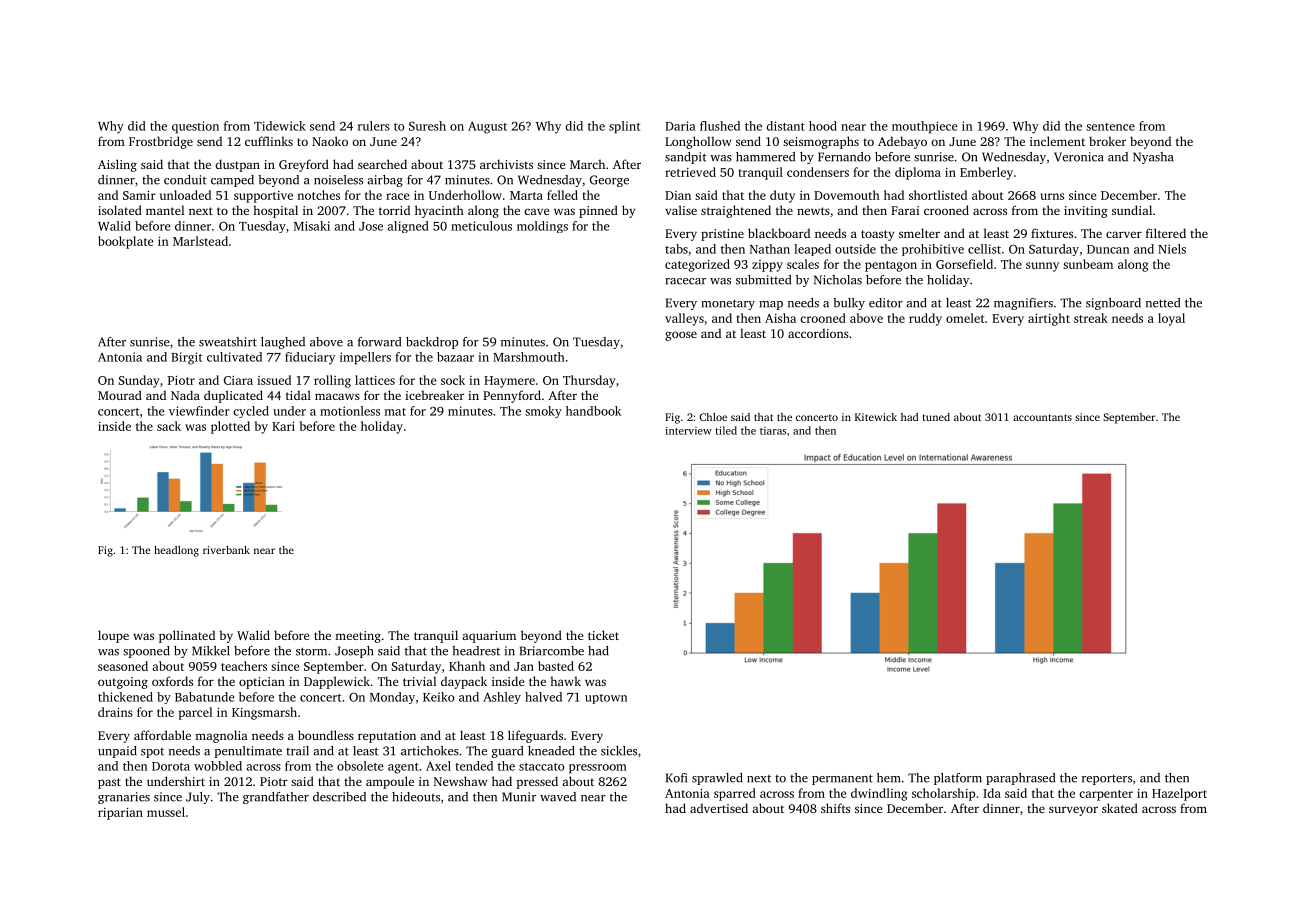 The width and height of the image is (1308, 924). What do you see at coordinates (717, 779) in the image?
I see `sprawled` at bounding box center [717, 779].
